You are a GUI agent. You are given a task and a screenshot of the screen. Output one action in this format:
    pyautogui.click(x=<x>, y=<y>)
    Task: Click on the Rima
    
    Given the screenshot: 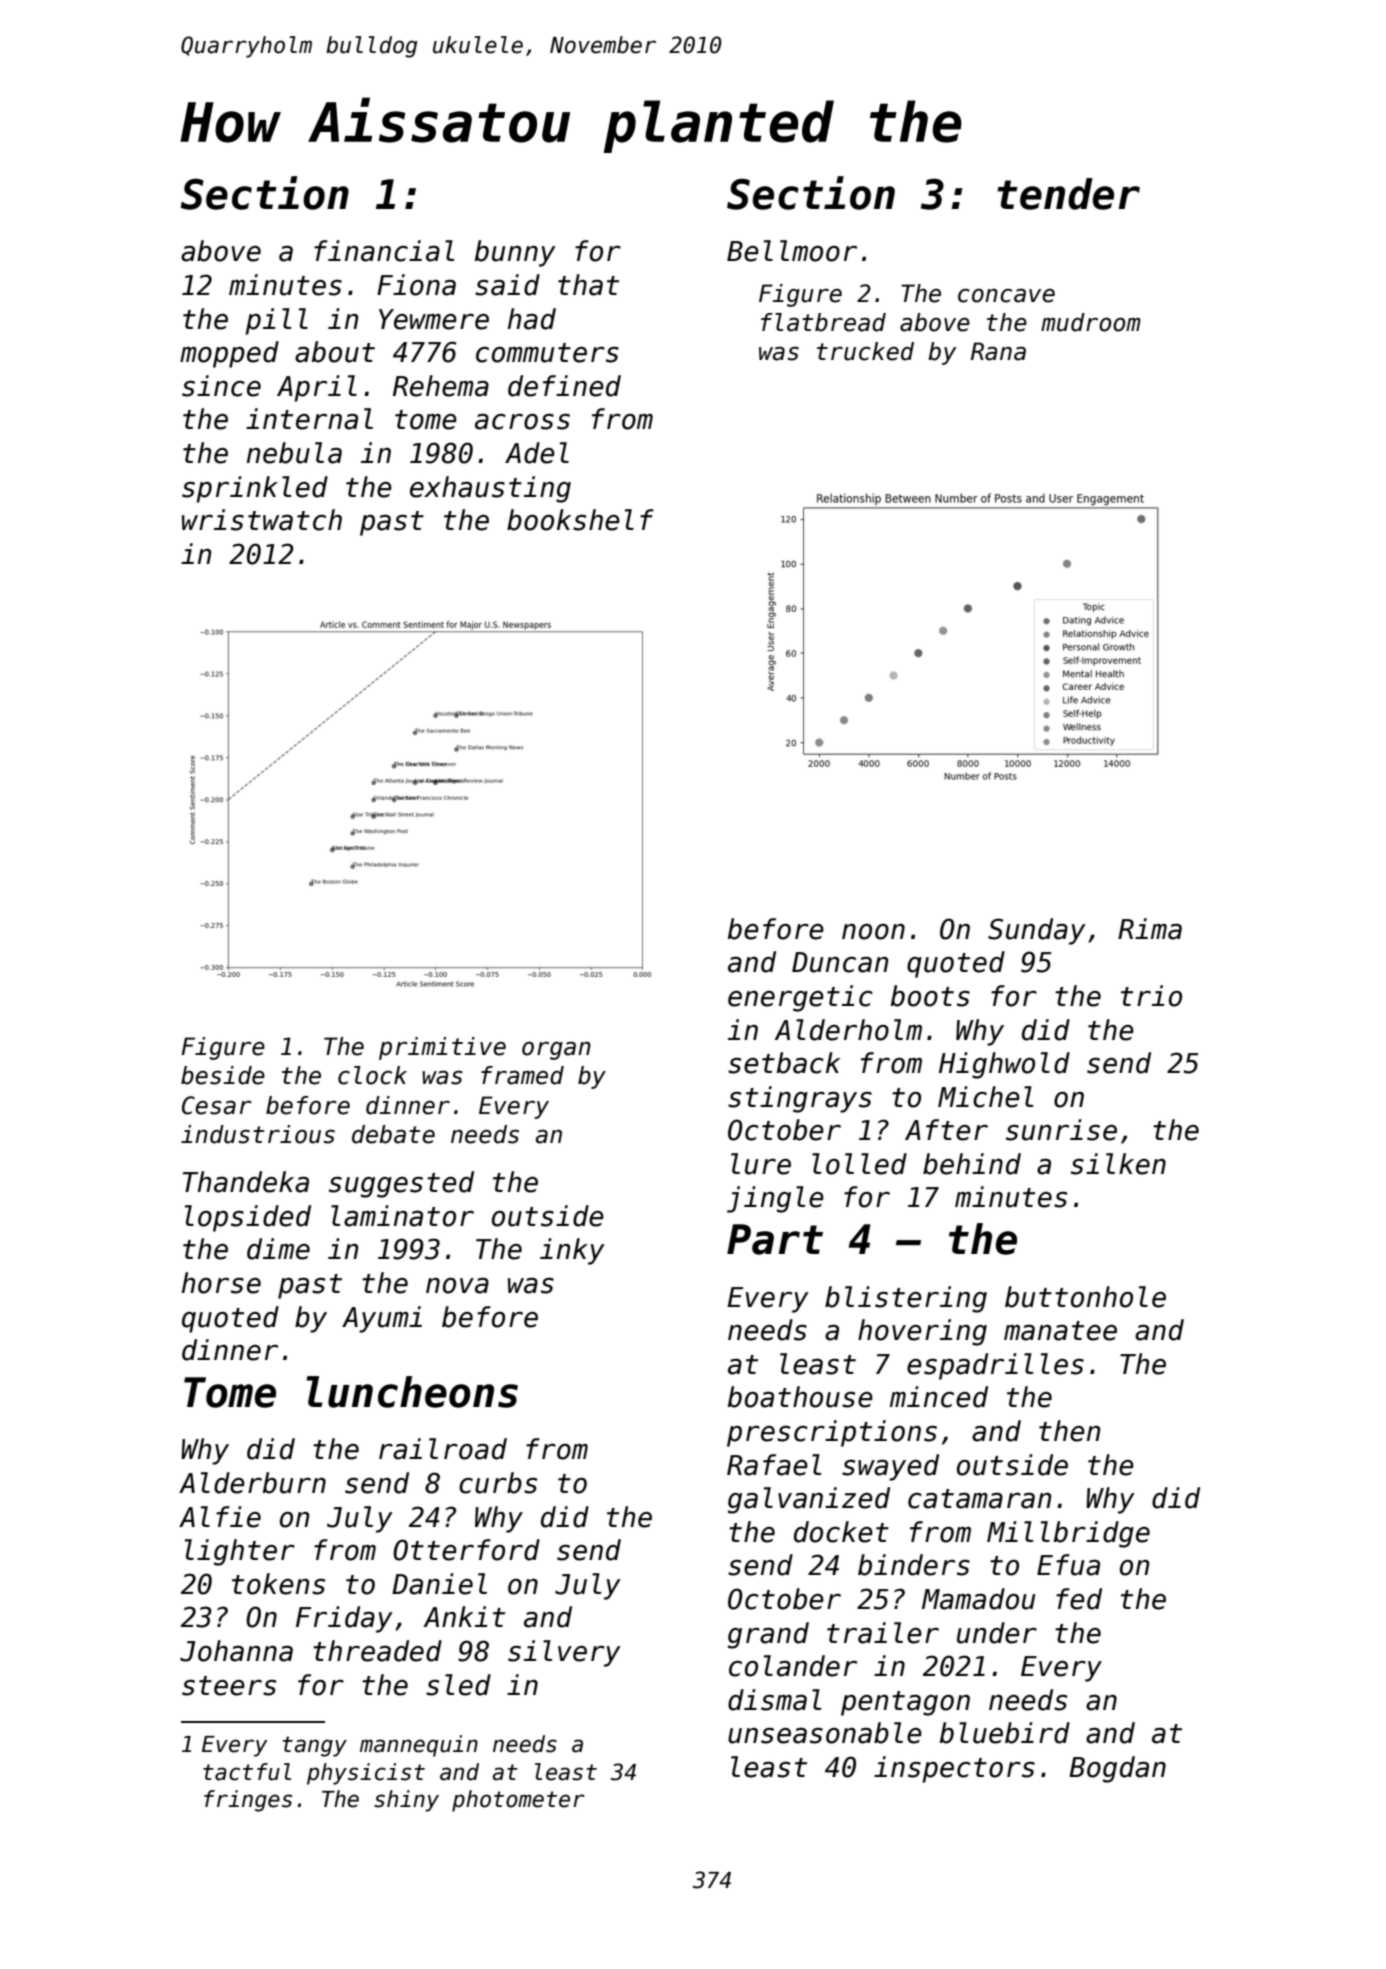 What is the action you would take?
    pyautogui.click(x=1150, y=929)
